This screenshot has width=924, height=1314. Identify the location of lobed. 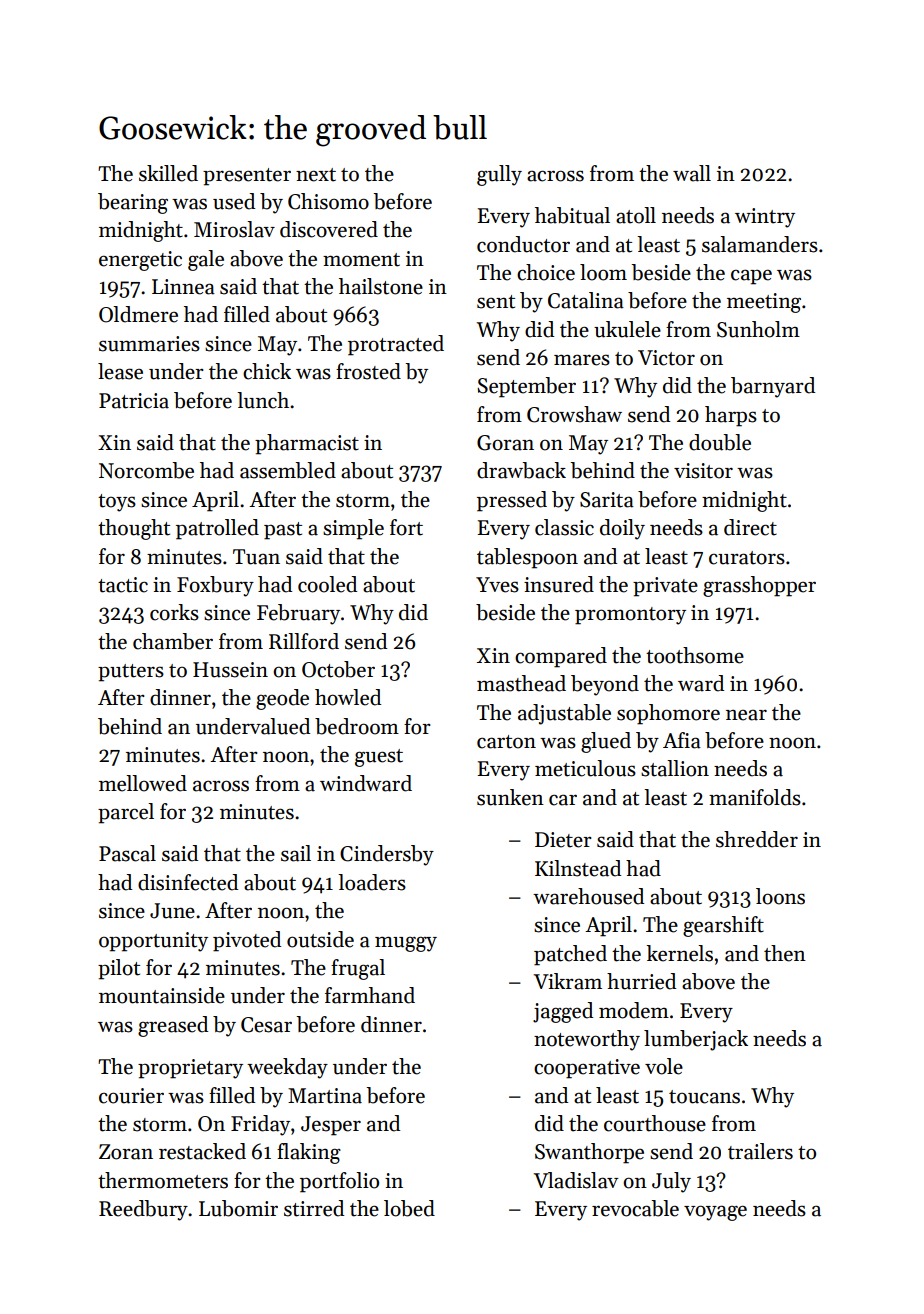
(409, 1208).
